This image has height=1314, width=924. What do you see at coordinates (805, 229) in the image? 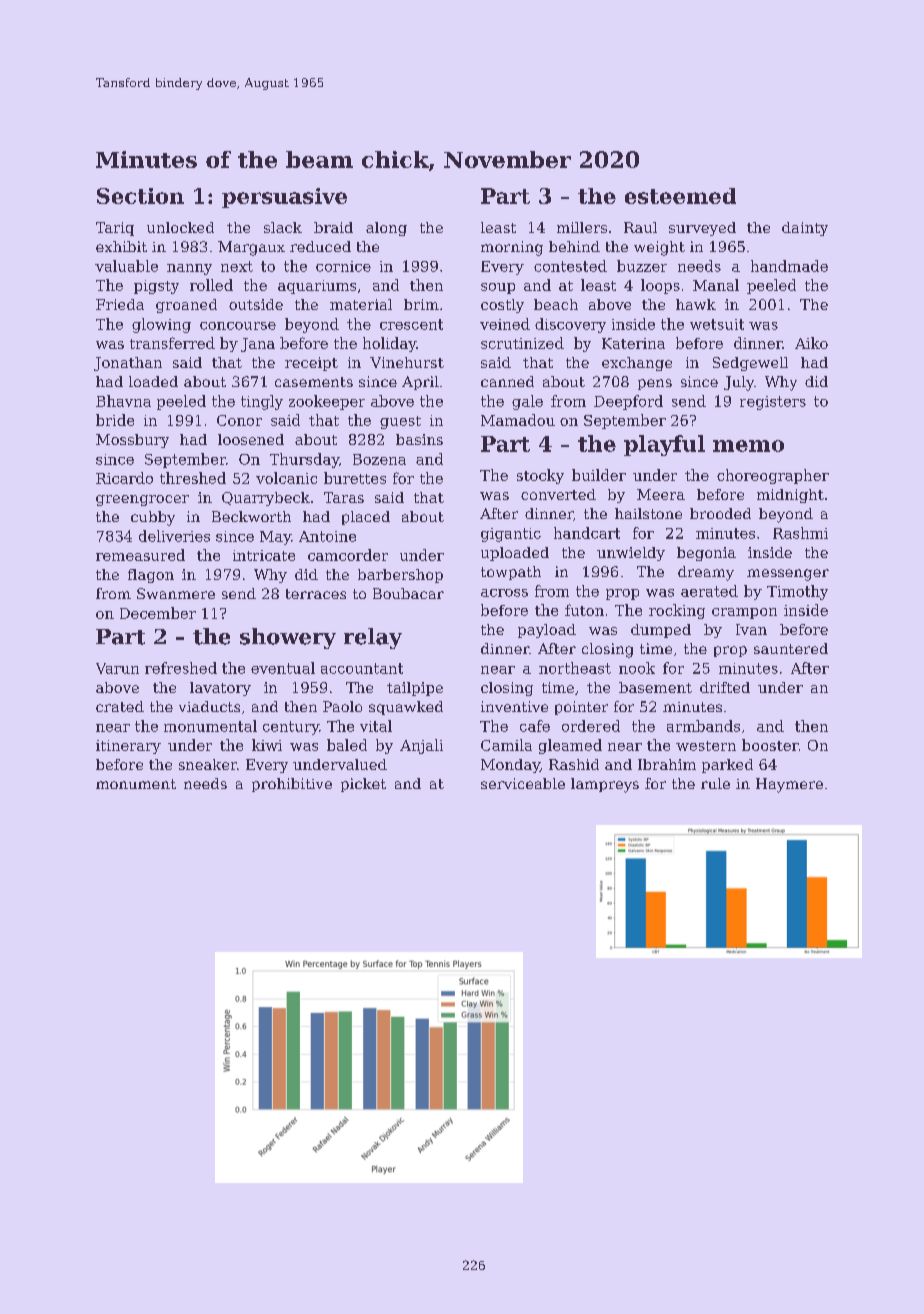
I see `dainty` at bounding box center [805, 229].
